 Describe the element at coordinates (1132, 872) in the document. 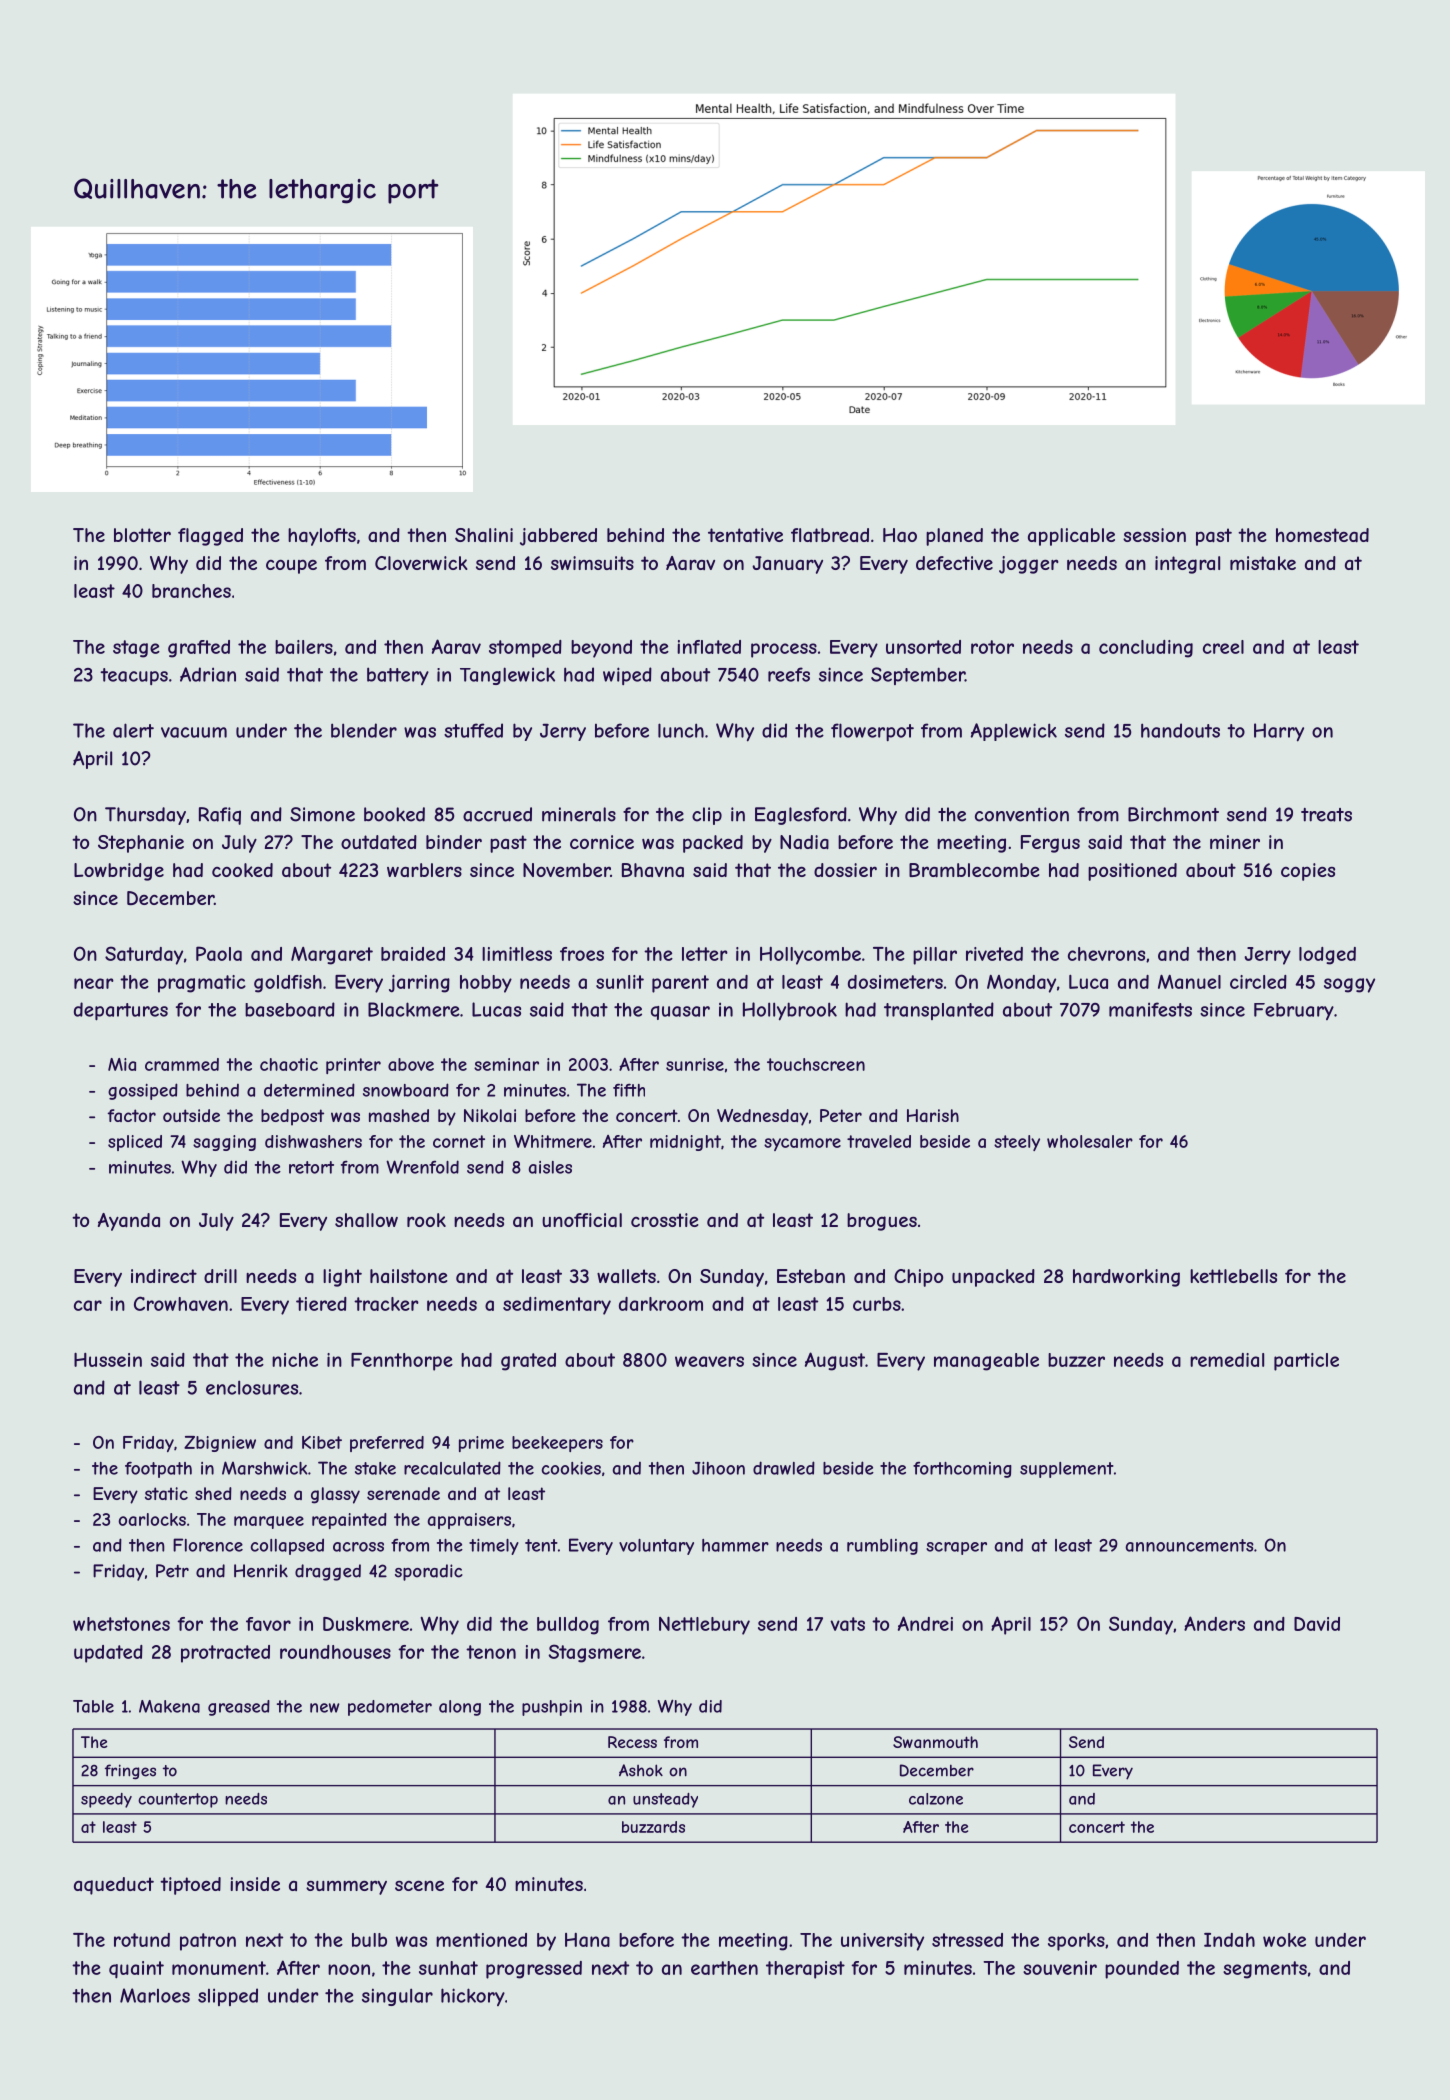

I see `positioned` at that location.
